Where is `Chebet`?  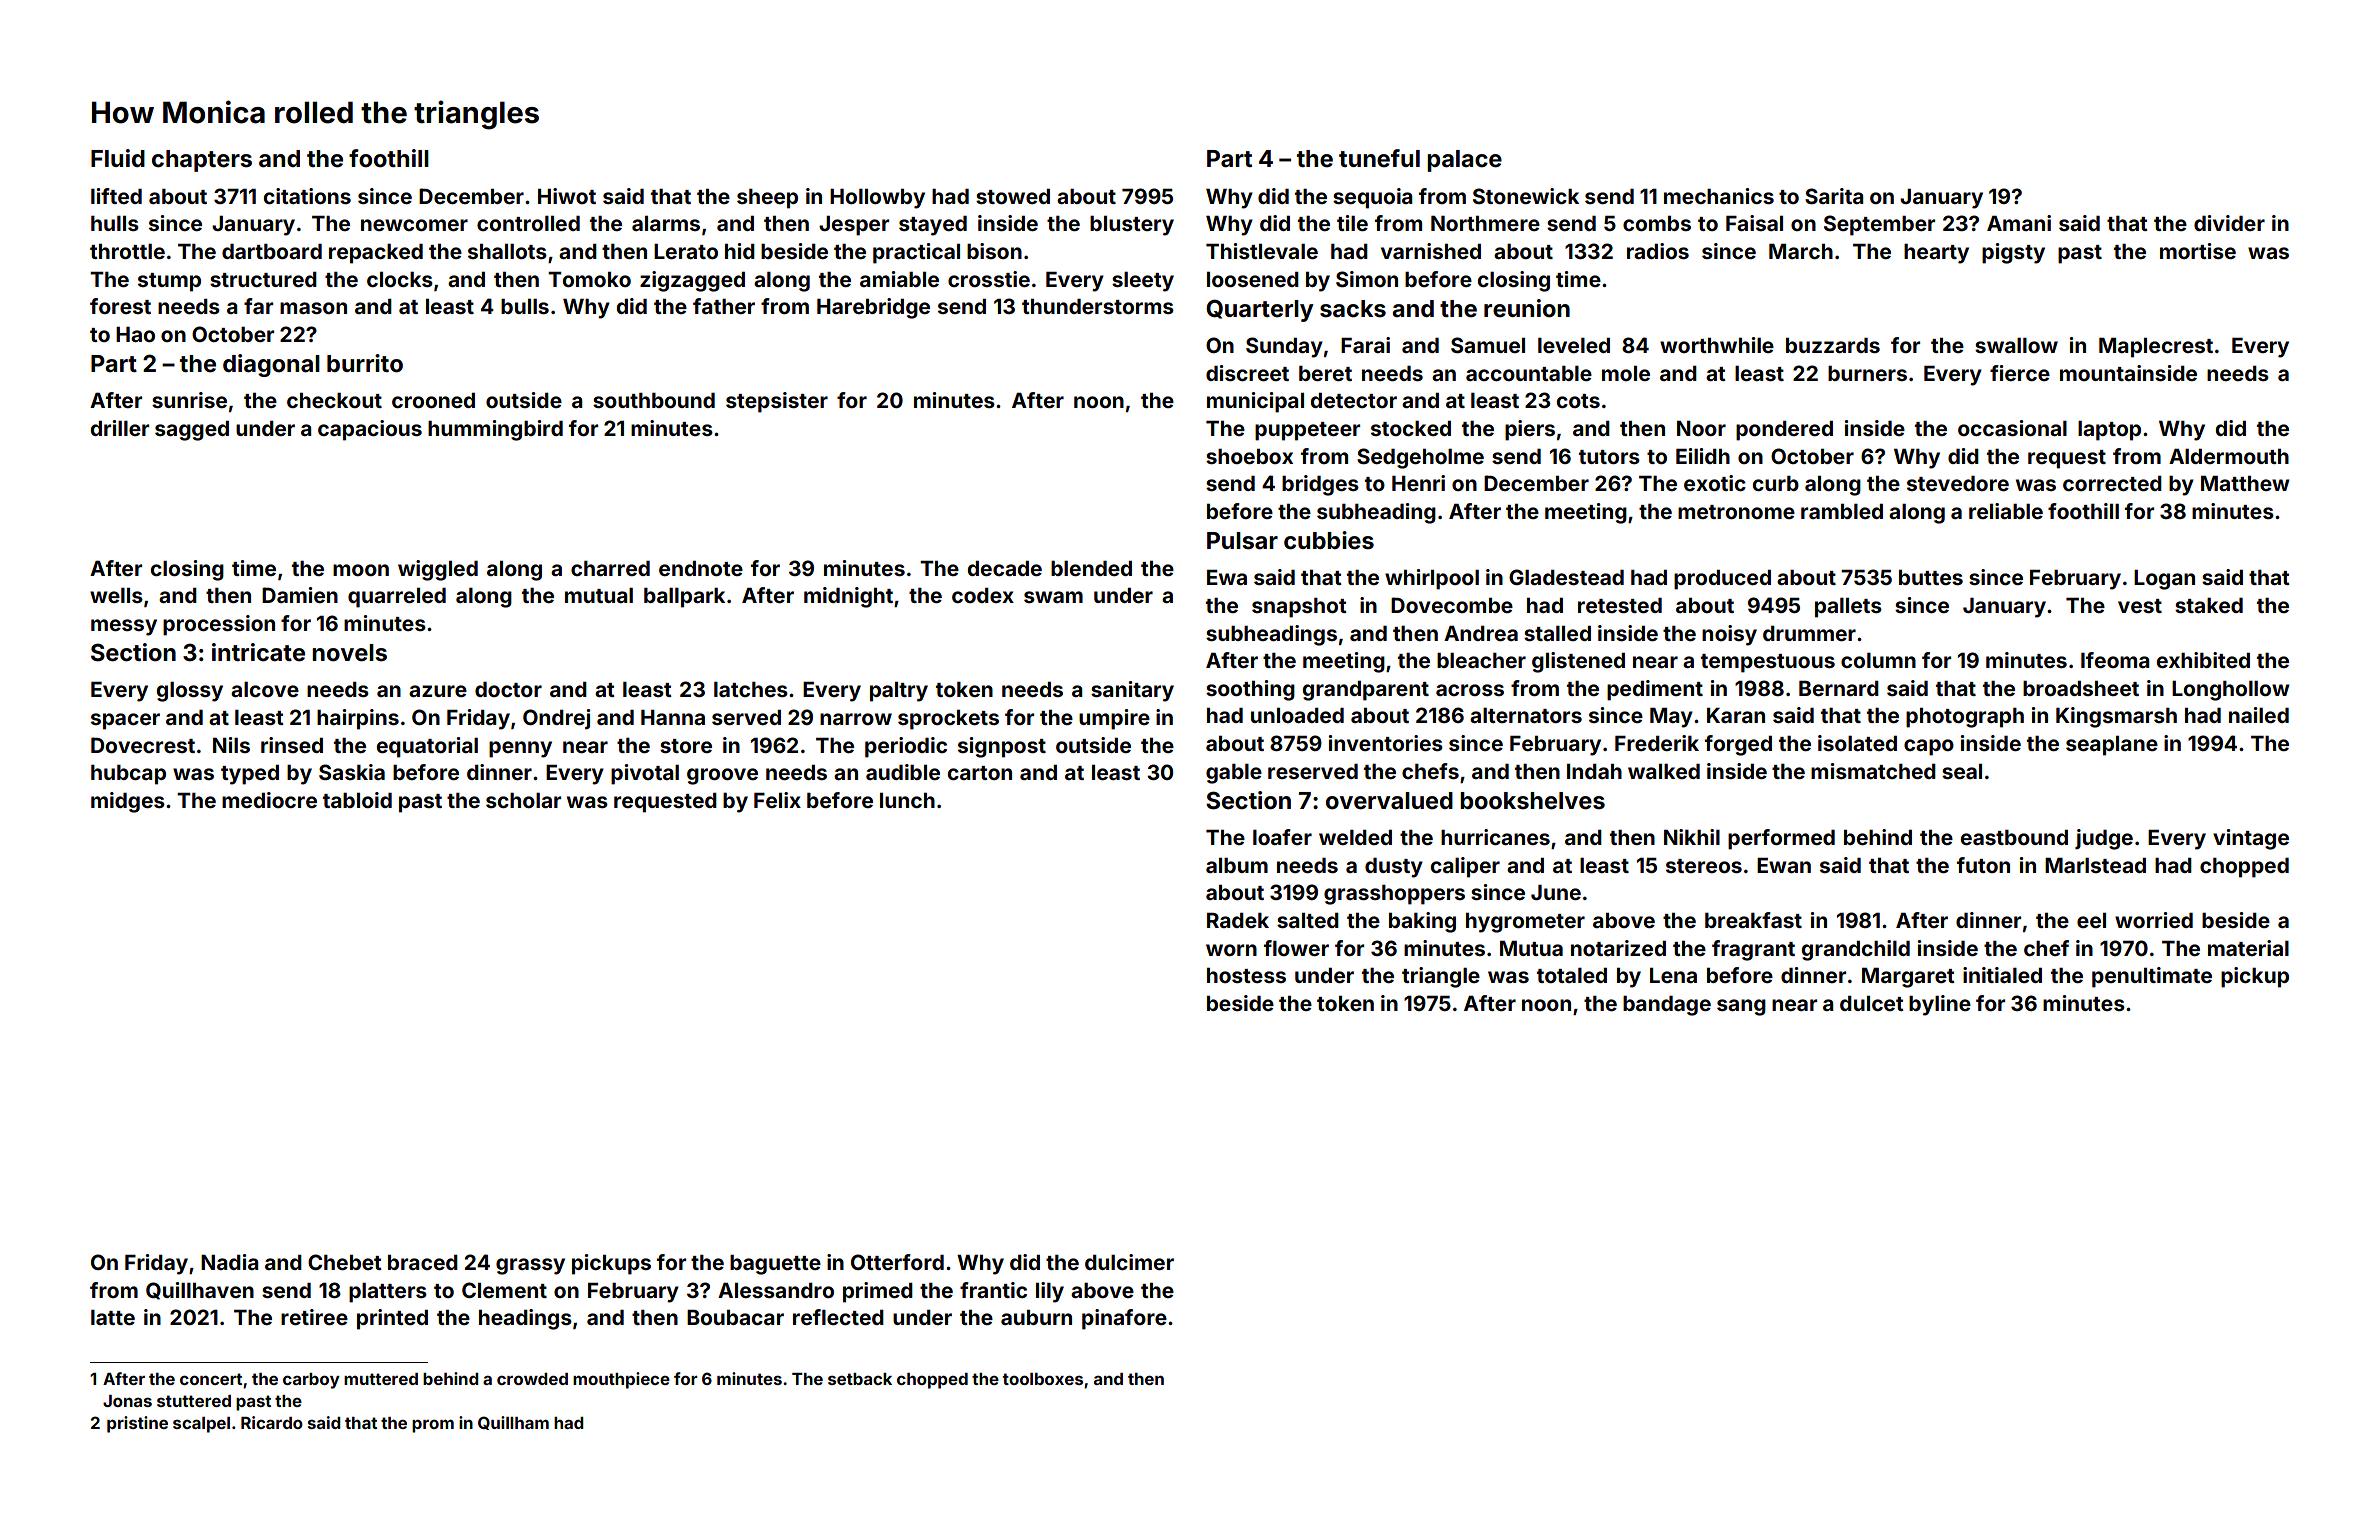
Chebet is located at coordinates (345, 1262).
